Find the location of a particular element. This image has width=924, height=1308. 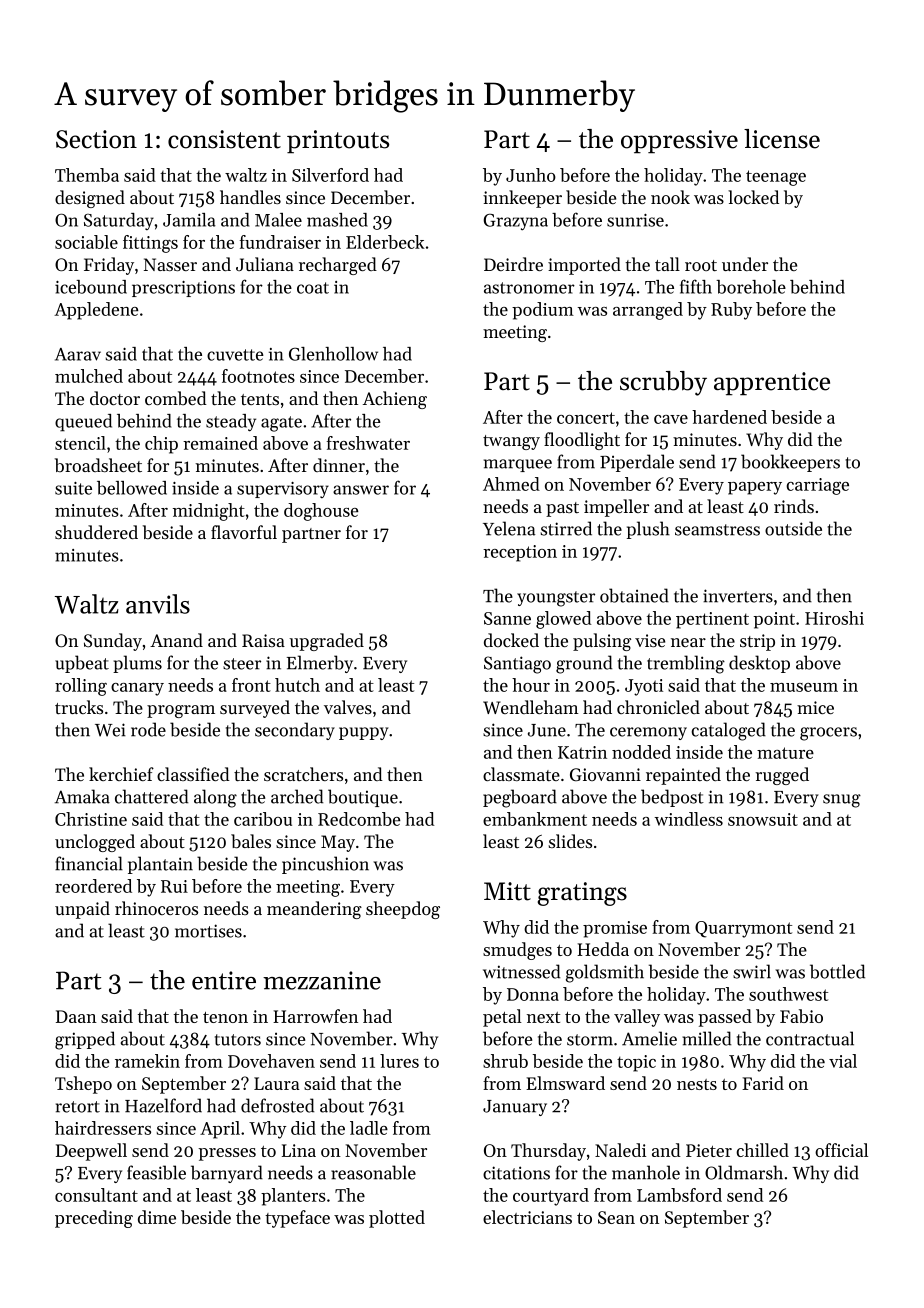

reasonable is located at coordinates (373, 1172).
